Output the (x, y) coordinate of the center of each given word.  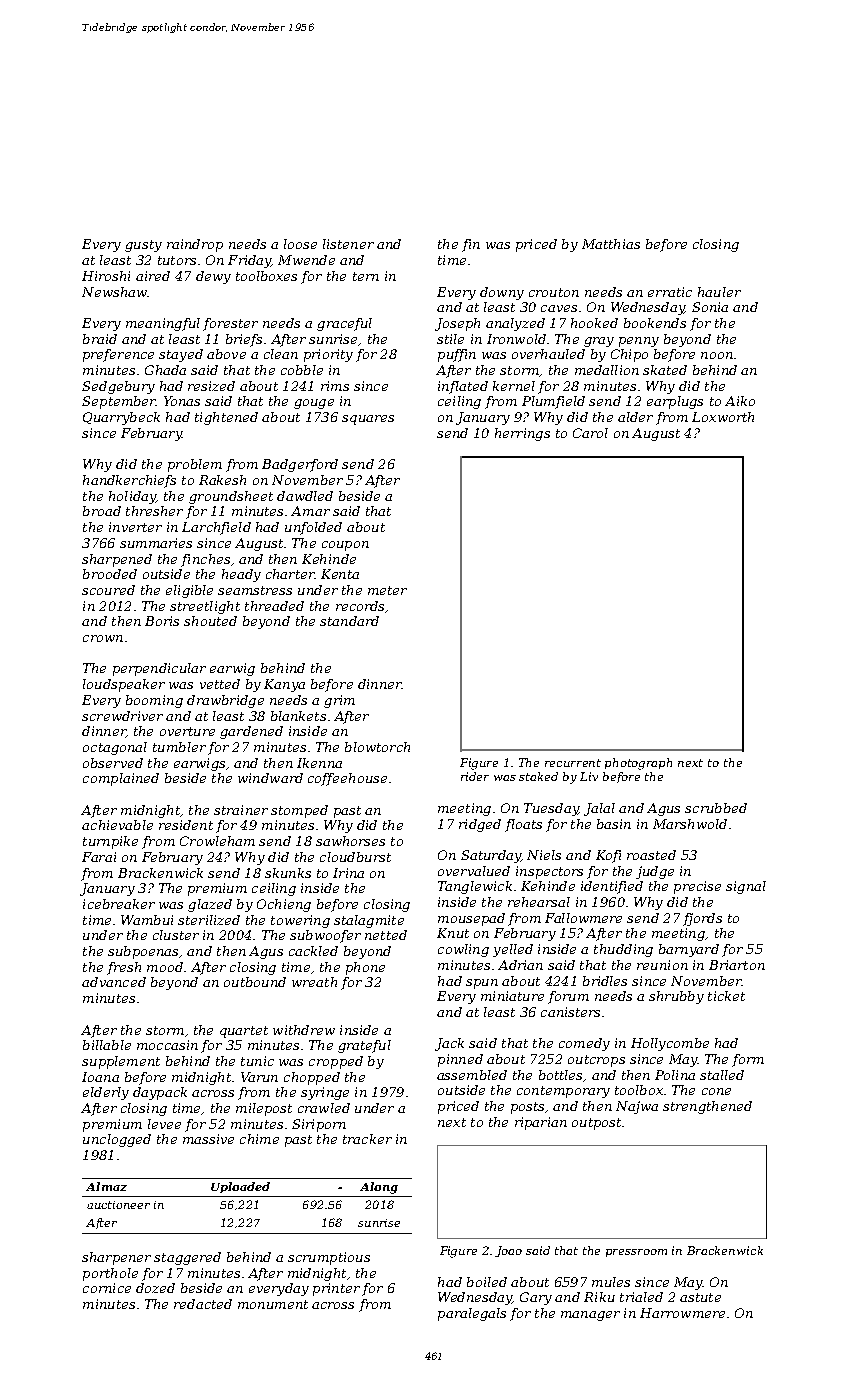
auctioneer (118, 1205)
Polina (675, 1075)
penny (639, 342)
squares (368, 420)
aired (153, 276)
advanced (114, 982)
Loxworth (723, 417)
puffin (457, 355)
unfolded (313, 528)
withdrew (304, 1030)
